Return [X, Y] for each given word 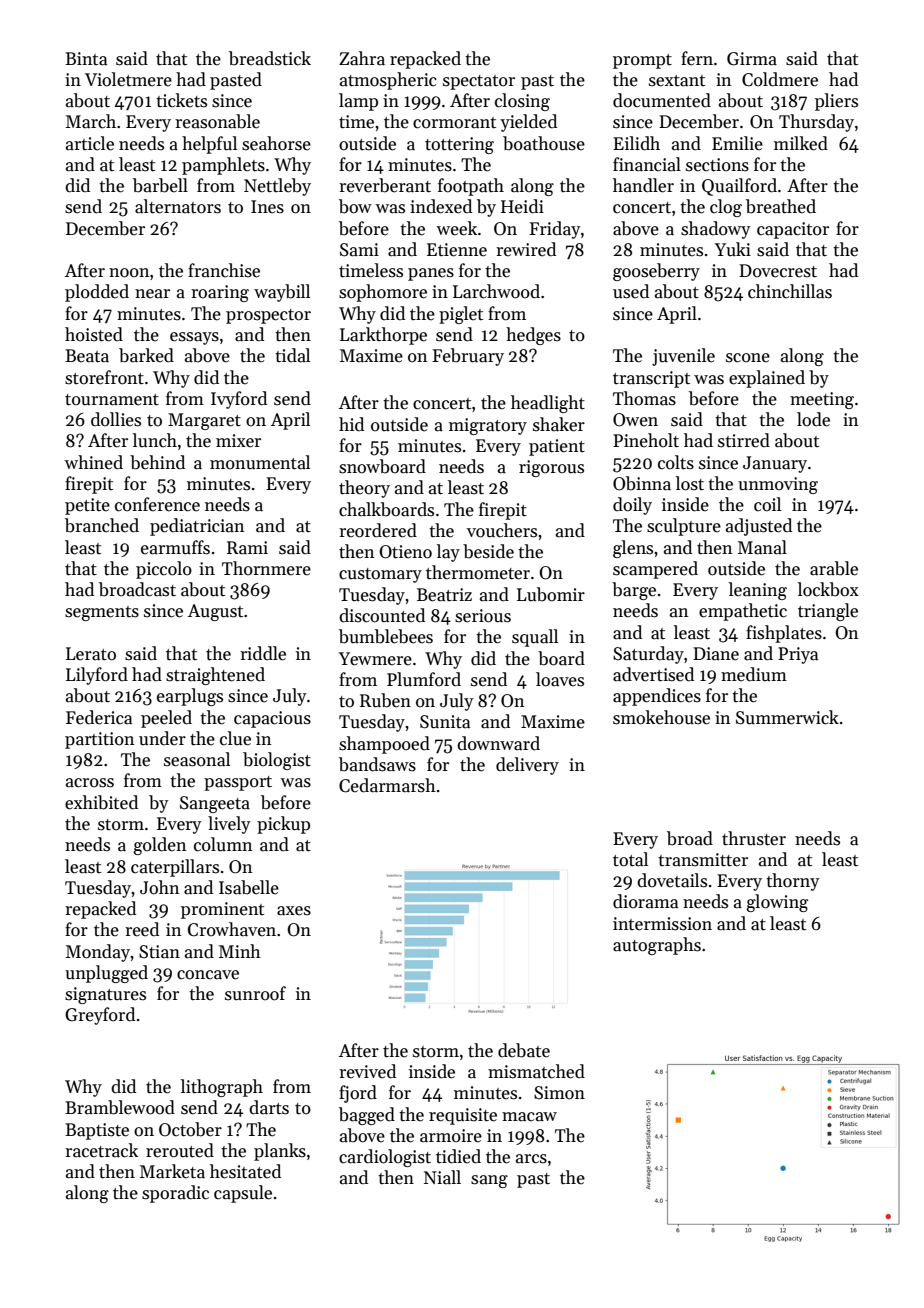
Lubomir [551, 594]
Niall [442, 1177]
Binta [86, 59]
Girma [752, 59]
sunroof [255, 993]
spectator [479, 82]
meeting [822, 400]
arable [834, 568]
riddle [263, 653]
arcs [531, 1159]
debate [524, 1050]
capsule [243, 1194]
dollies [116, 419]
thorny [793, 882]
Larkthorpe [383, 336]
